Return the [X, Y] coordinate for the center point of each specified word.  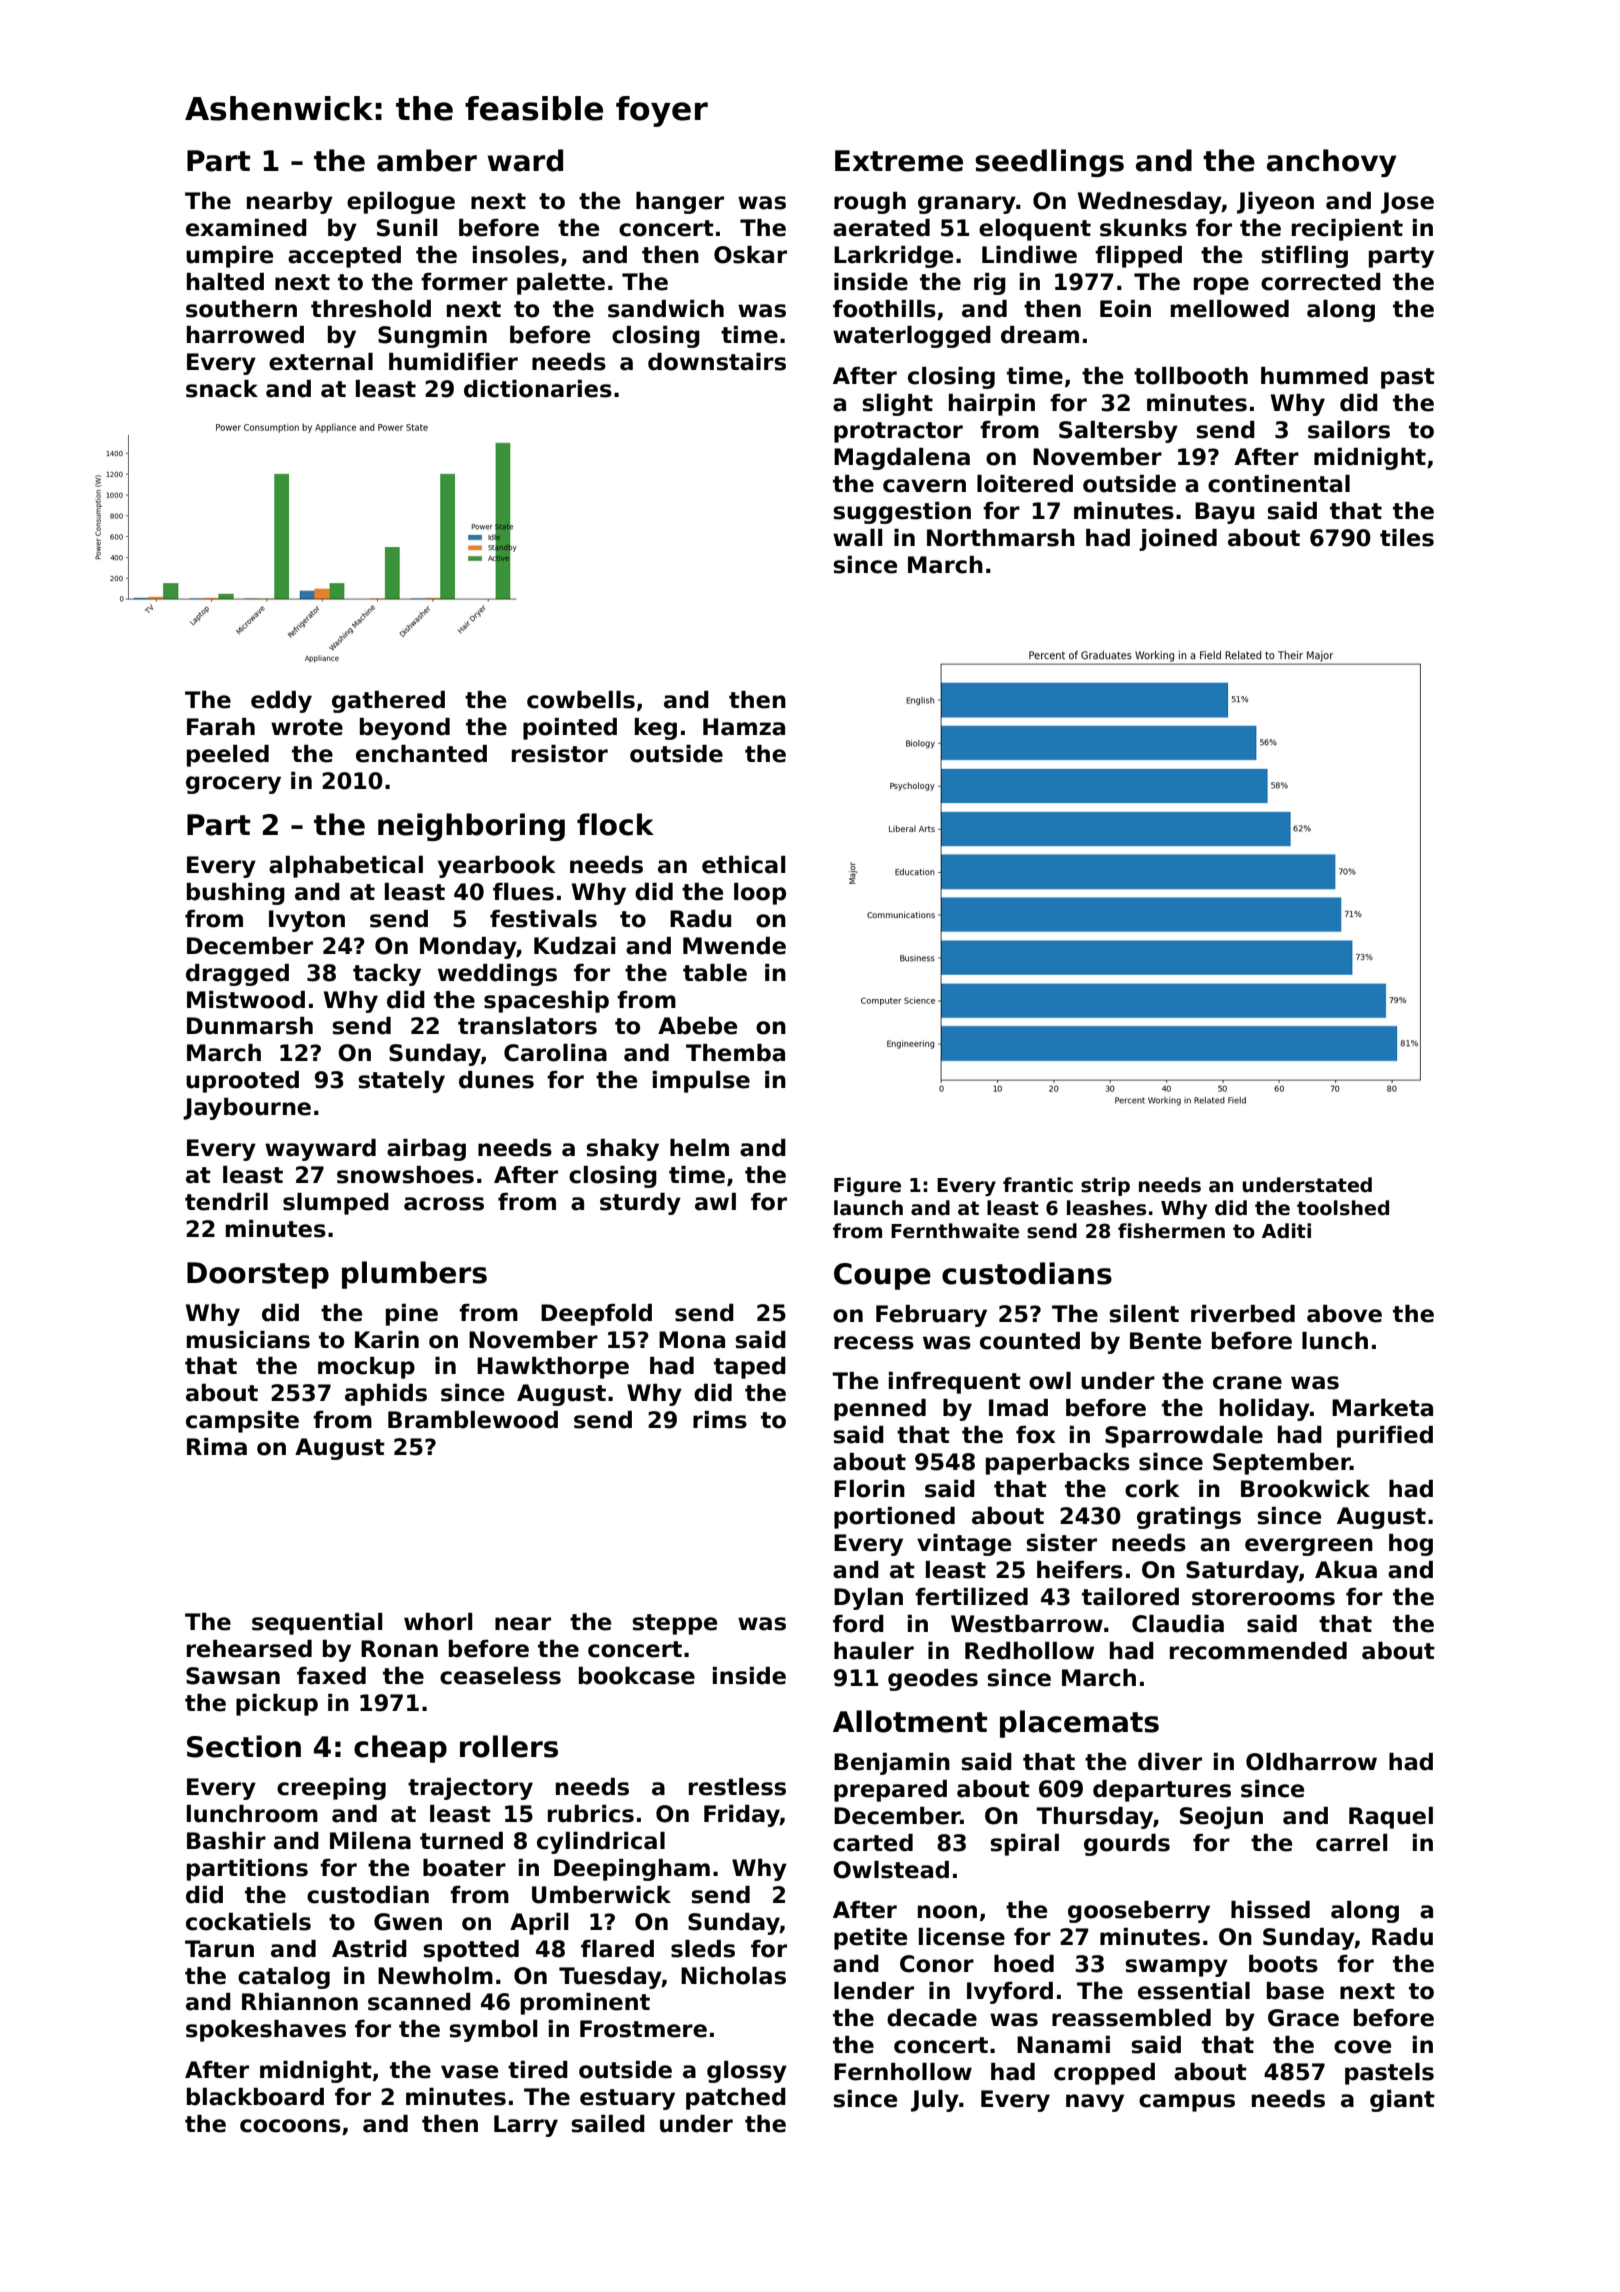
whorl [438, 1622]
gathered [388, 702]
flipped [1138, 257]
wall [857, 538]
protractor [898, 432]
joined [1178, 540]
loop [760, 894]
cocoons [290, 2126]
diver [1170, 1762]
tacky [387, 975]
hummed [1314, 376]
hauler [874, 1651]
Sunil [407, 228]
